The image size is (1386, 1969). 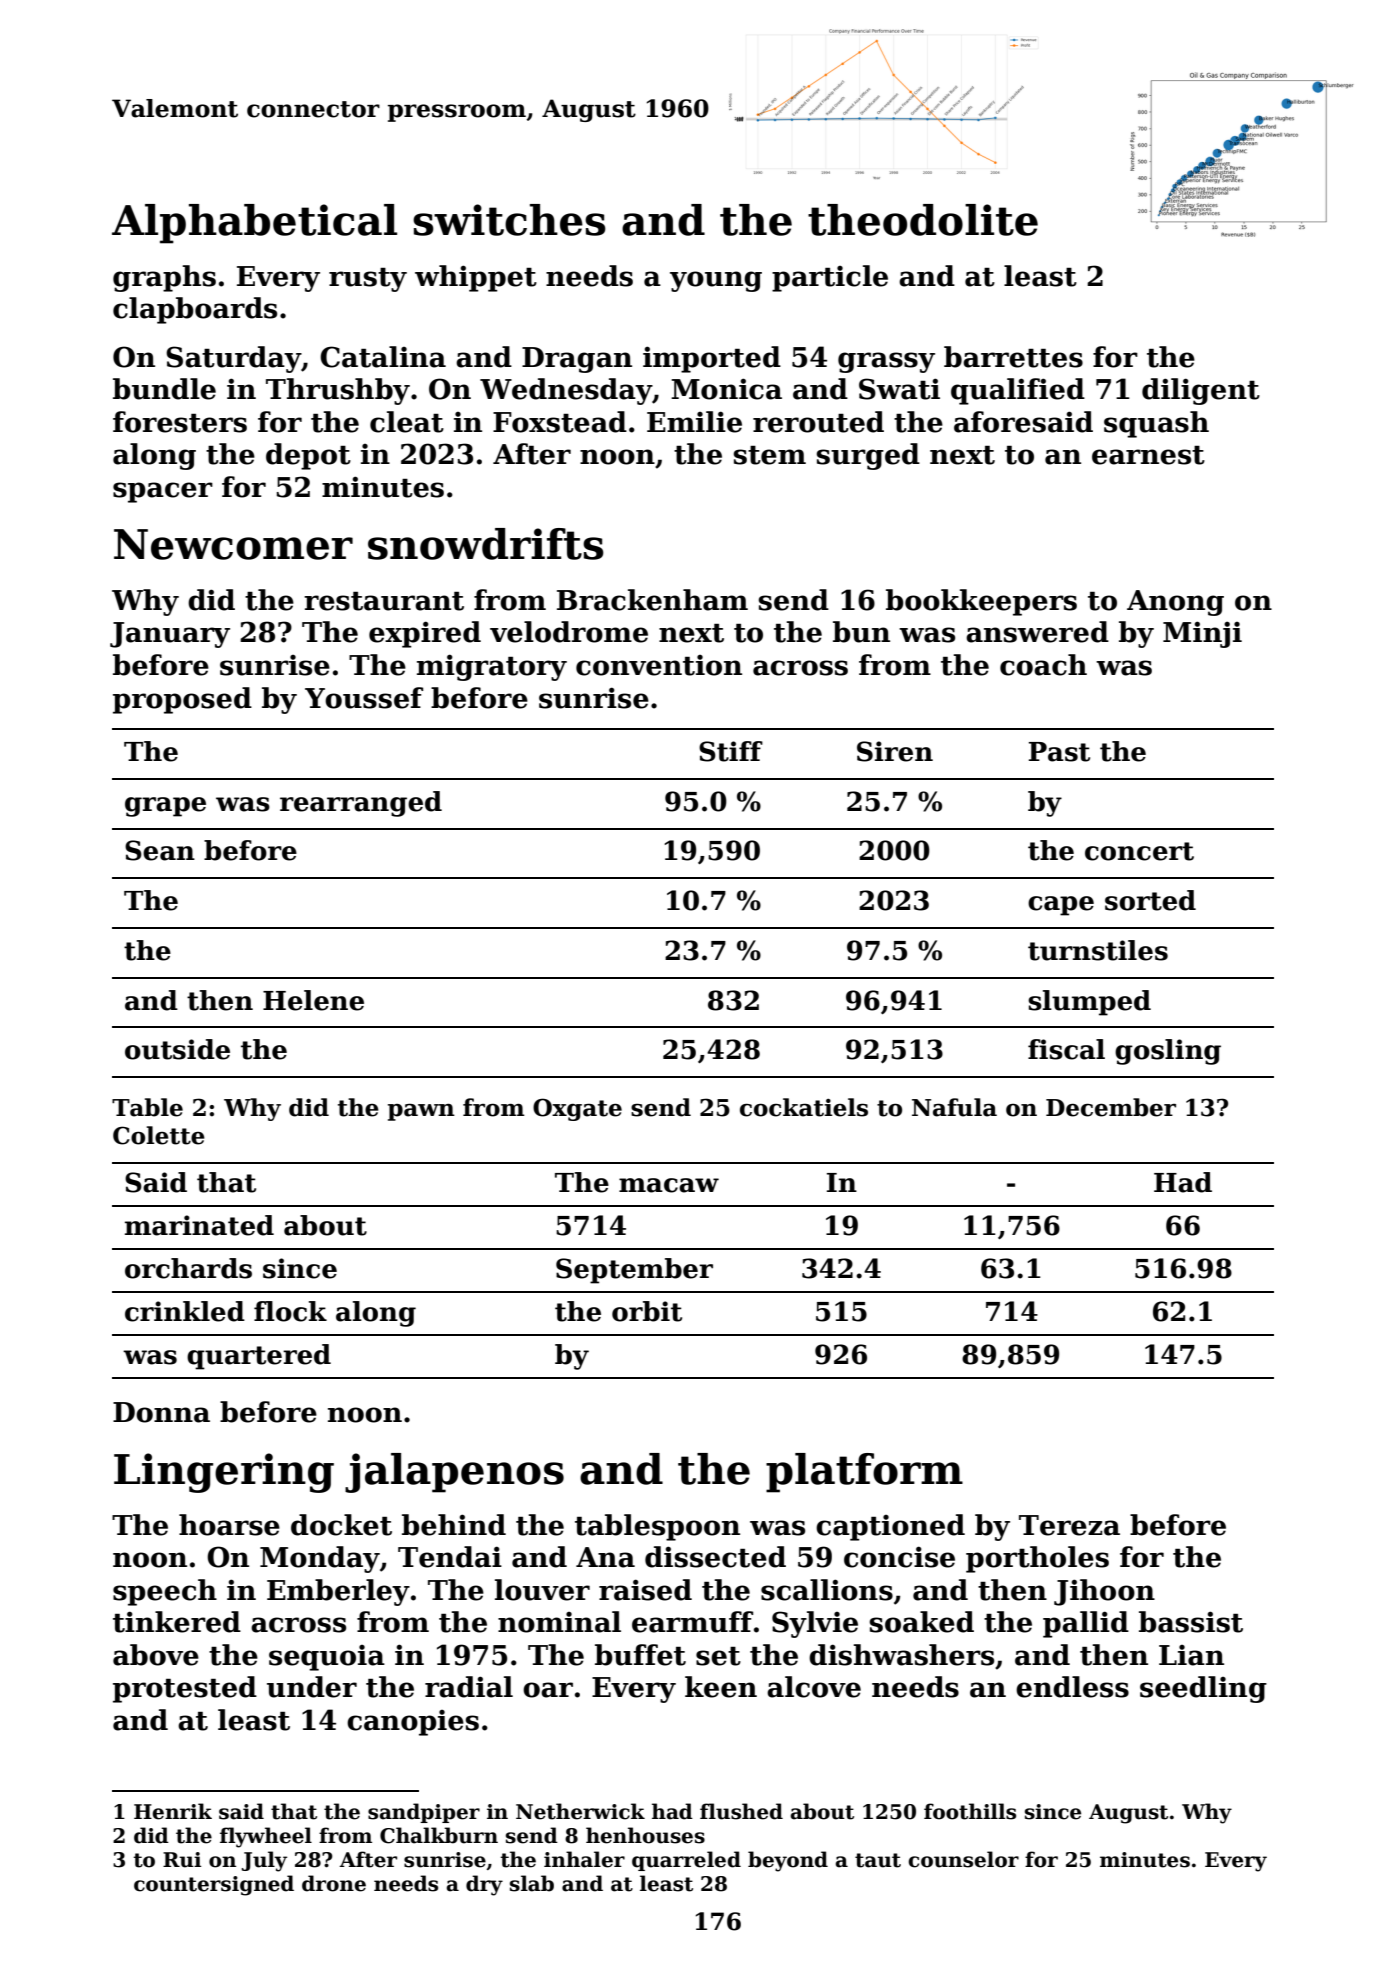 What do you see at coordinates (1175, 603) in the screenshot?
I see `Anong` at bounding box center [1175, 603].
